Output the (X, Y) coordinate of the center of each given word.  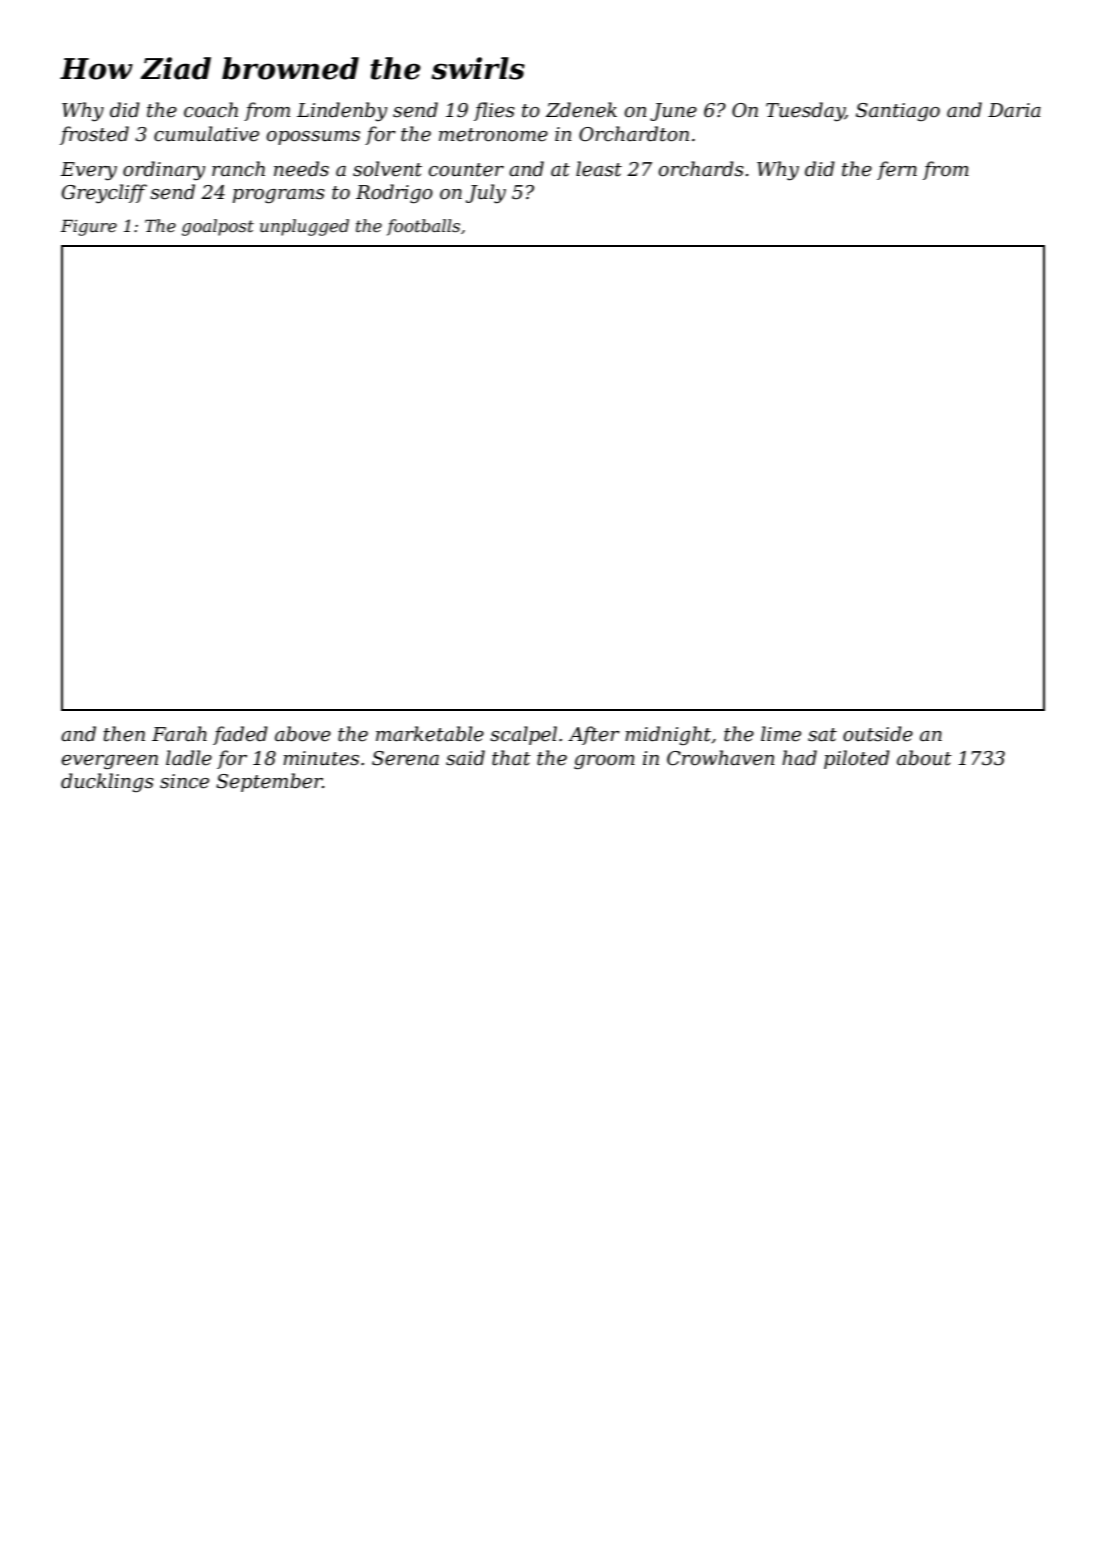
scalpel (523, 735)
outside (878, 734)
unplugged (304, 227)
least (599, 169)
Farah (179, 734)
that (511, 758)
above (303, 734)
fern (897, 170)
